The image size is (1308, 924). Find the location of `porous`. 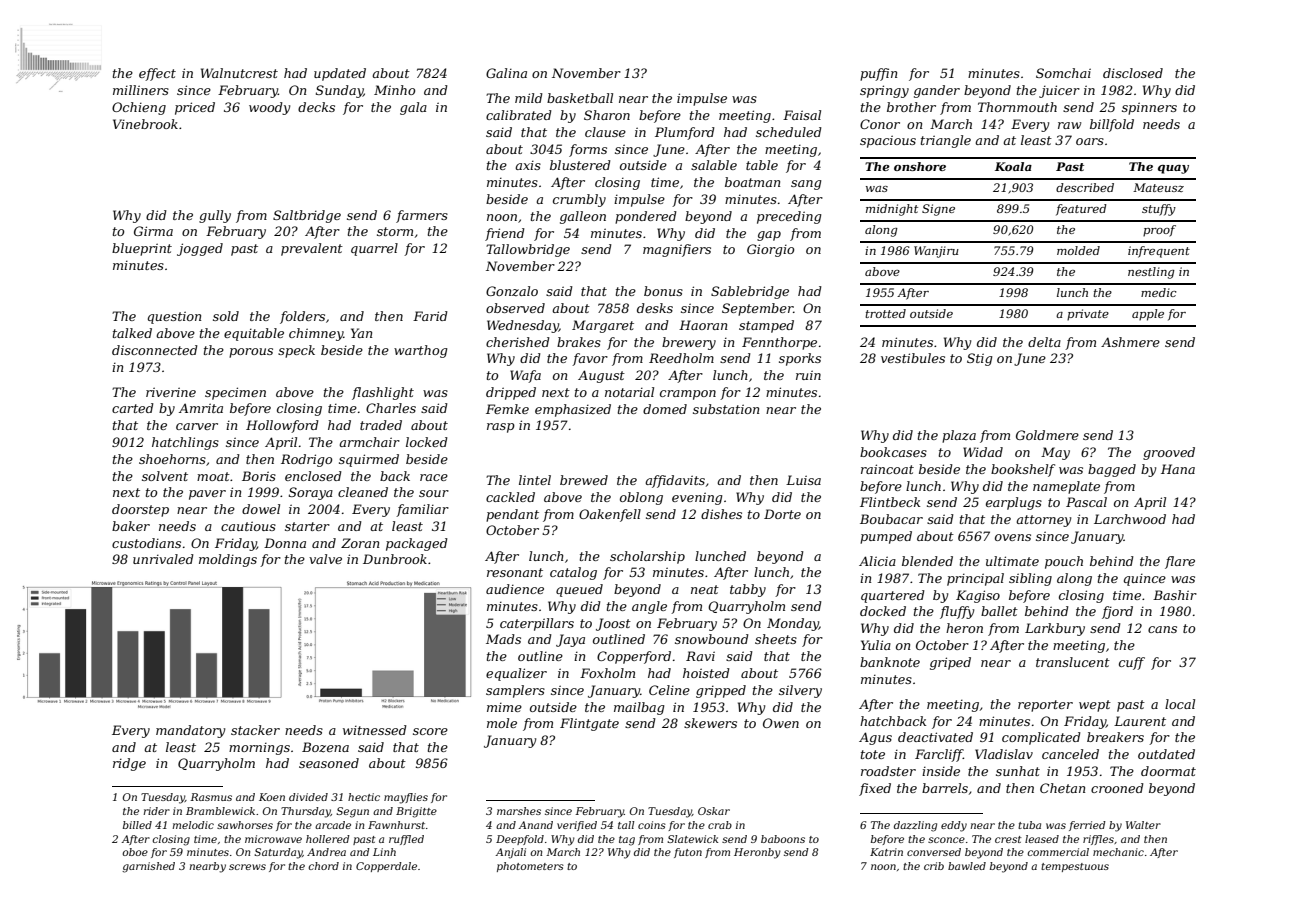

porous is located at coordinates (251, 353).
